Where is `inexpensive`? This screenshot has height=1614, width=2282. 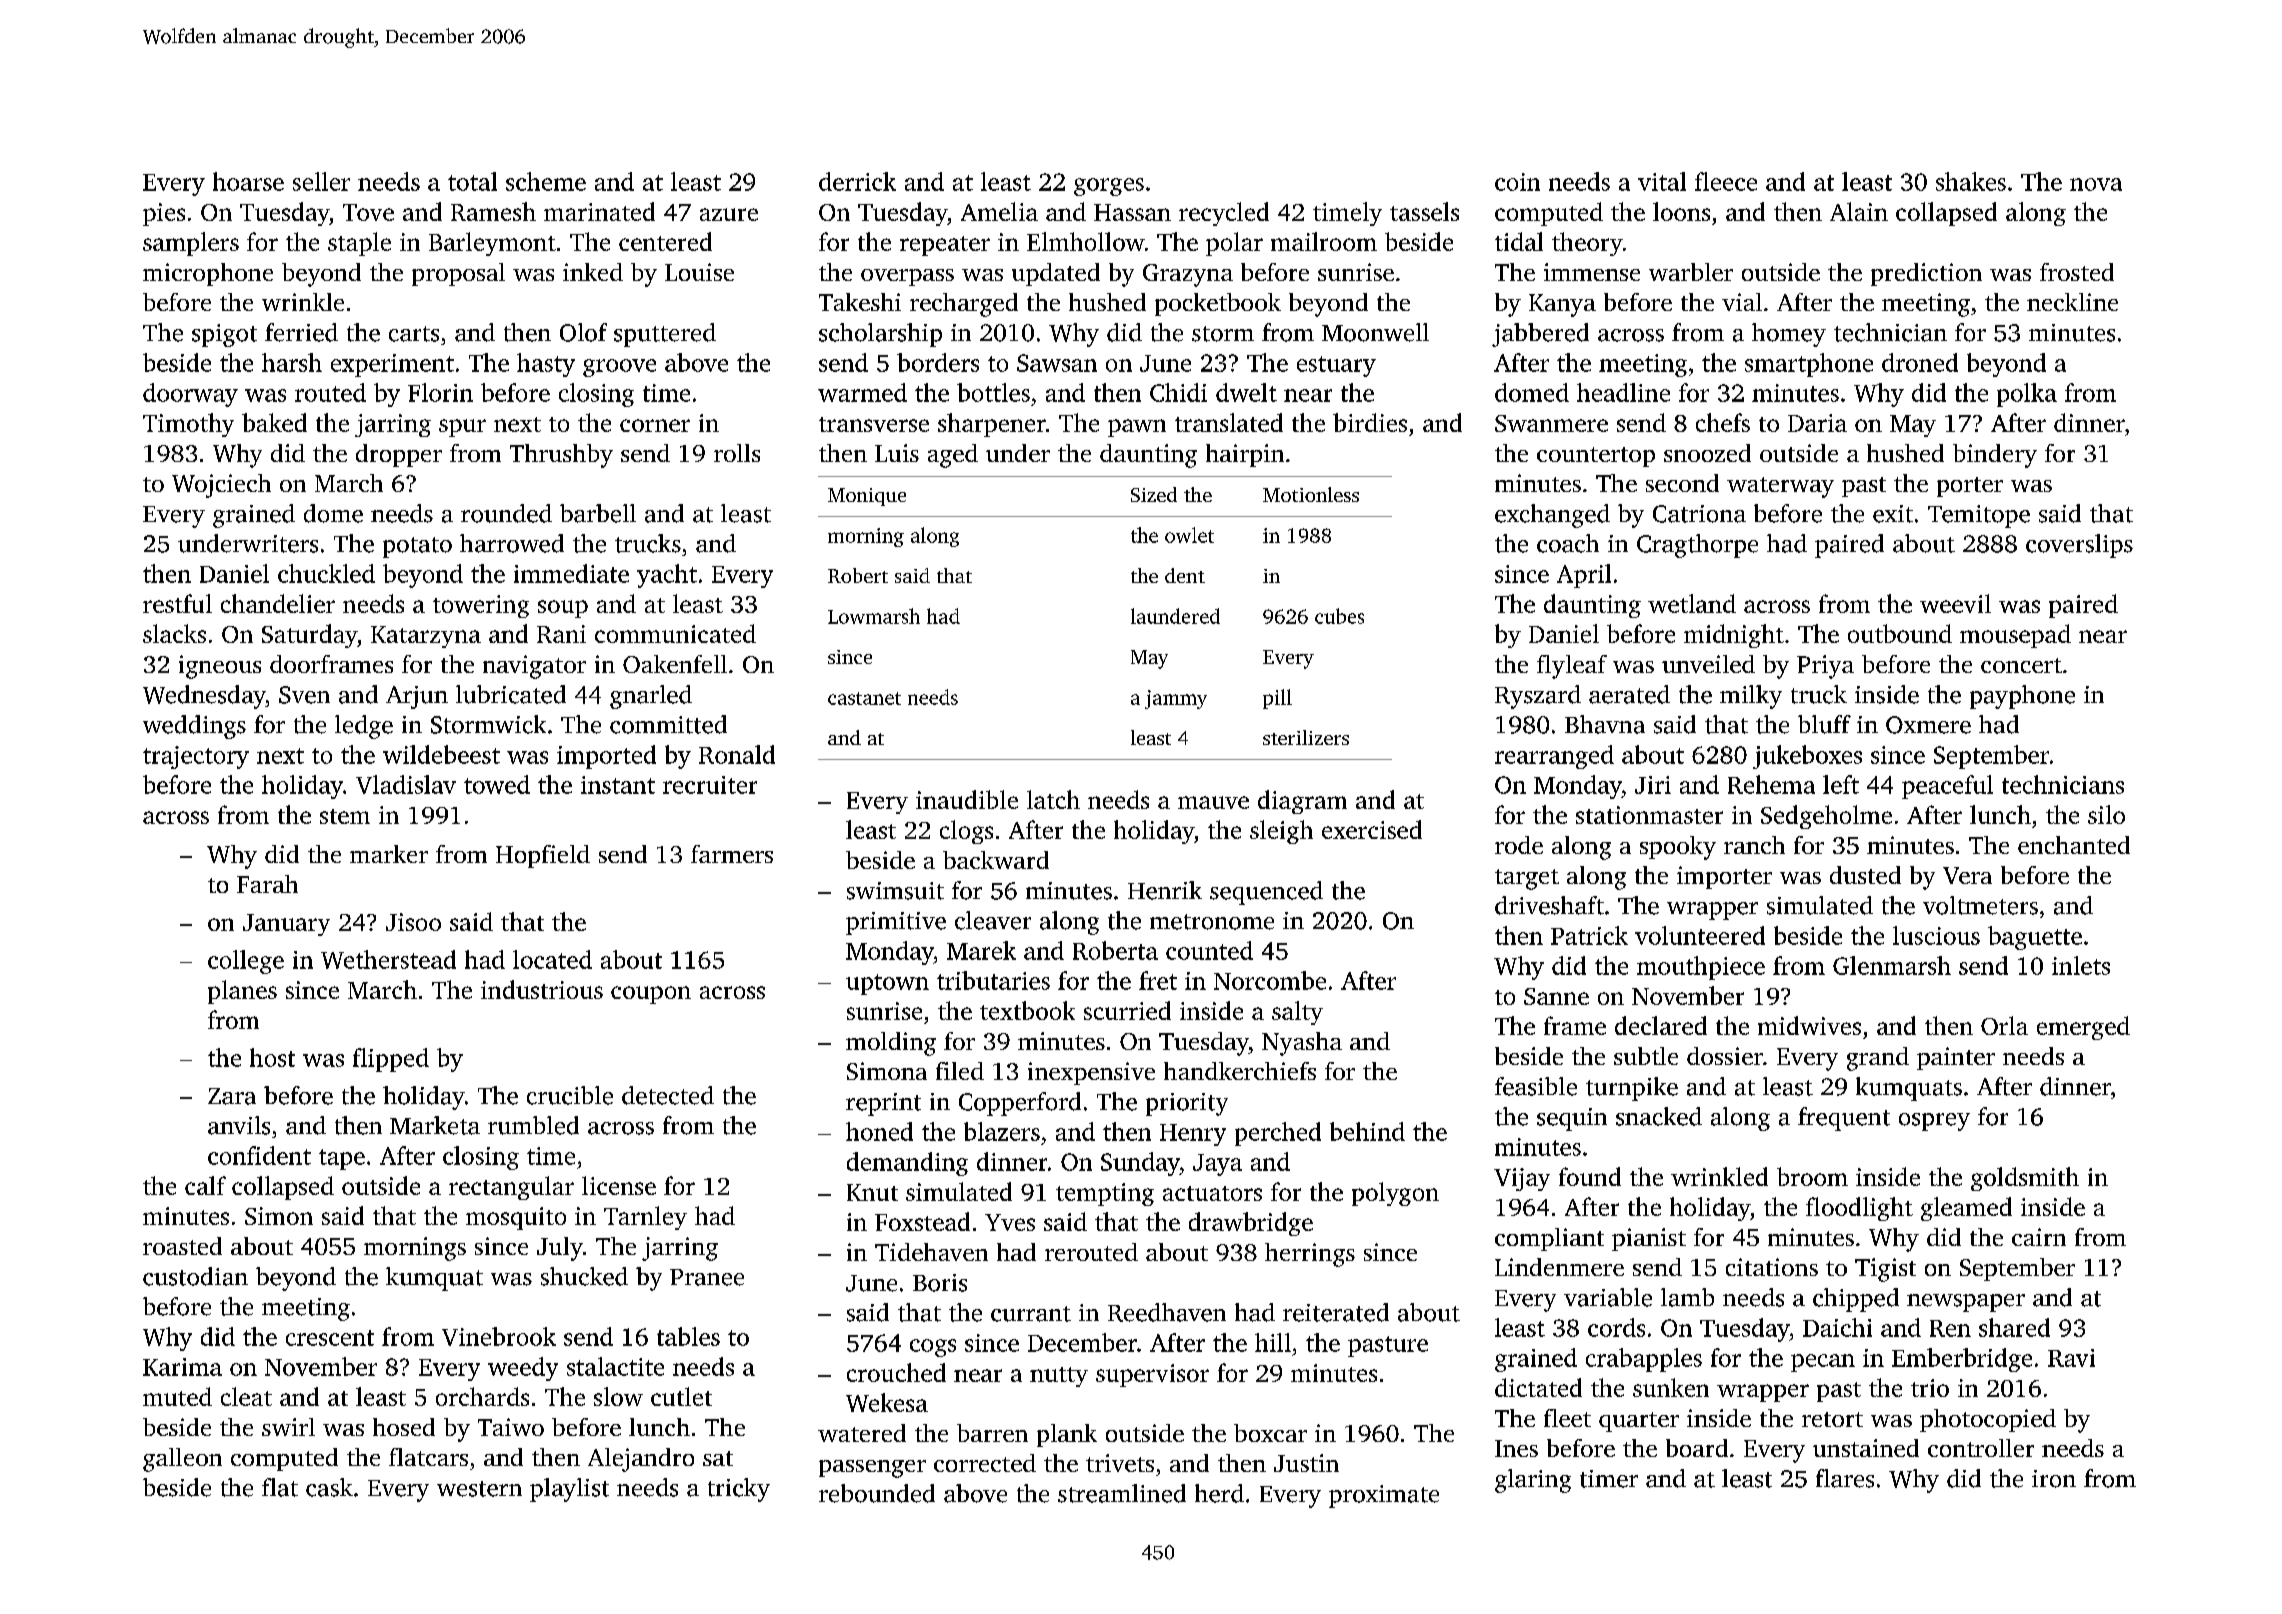
inexpensive is located at coordinates (1091, 1073).
